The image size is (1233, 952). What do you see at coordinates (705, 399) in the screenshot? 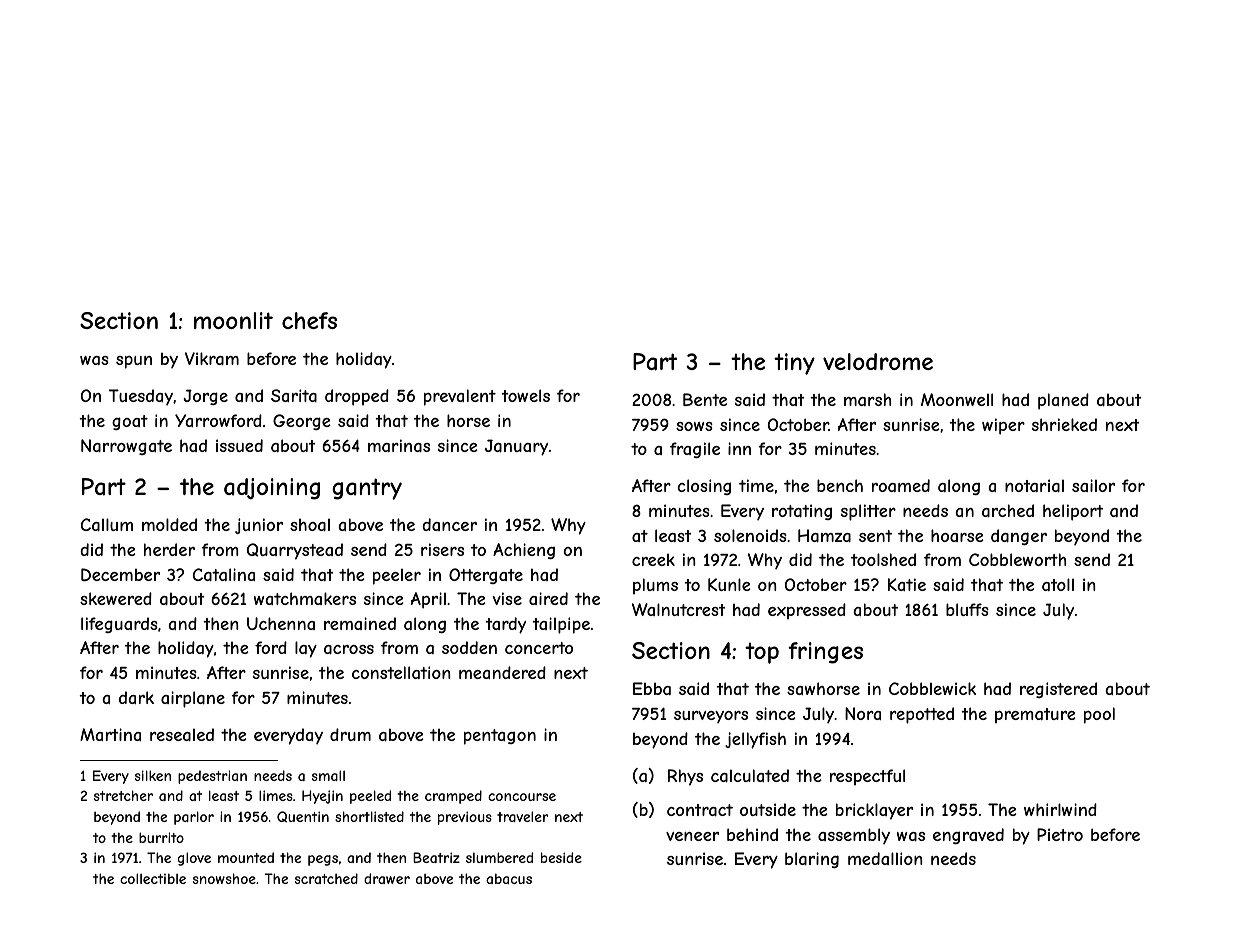
I see `Bente` at bounding box center [705, 399].
